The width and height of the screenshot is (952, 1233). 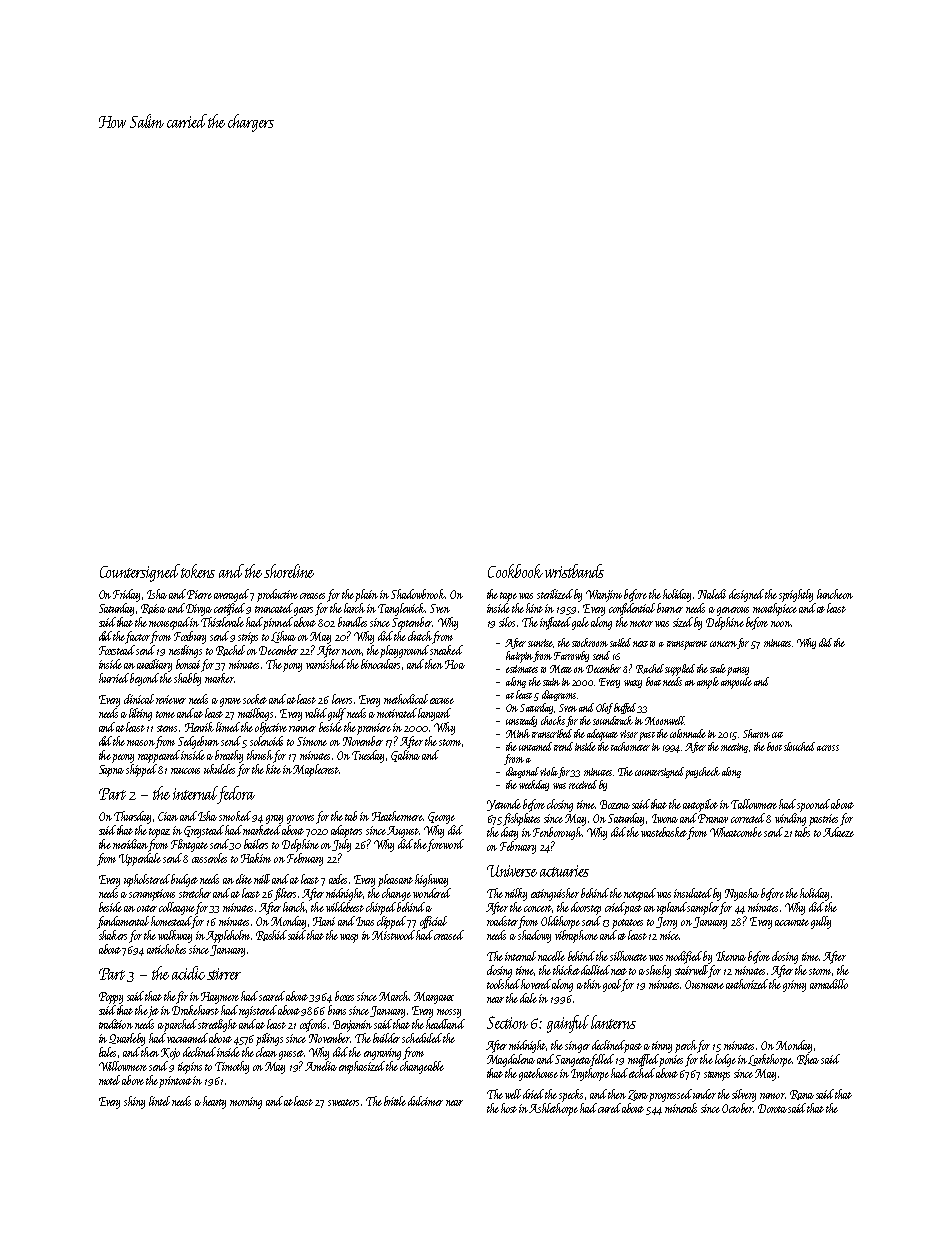 What do you see at coordinates (777, 735) in the screenshot?
I see `cut` at bounding box center [777, 735].
